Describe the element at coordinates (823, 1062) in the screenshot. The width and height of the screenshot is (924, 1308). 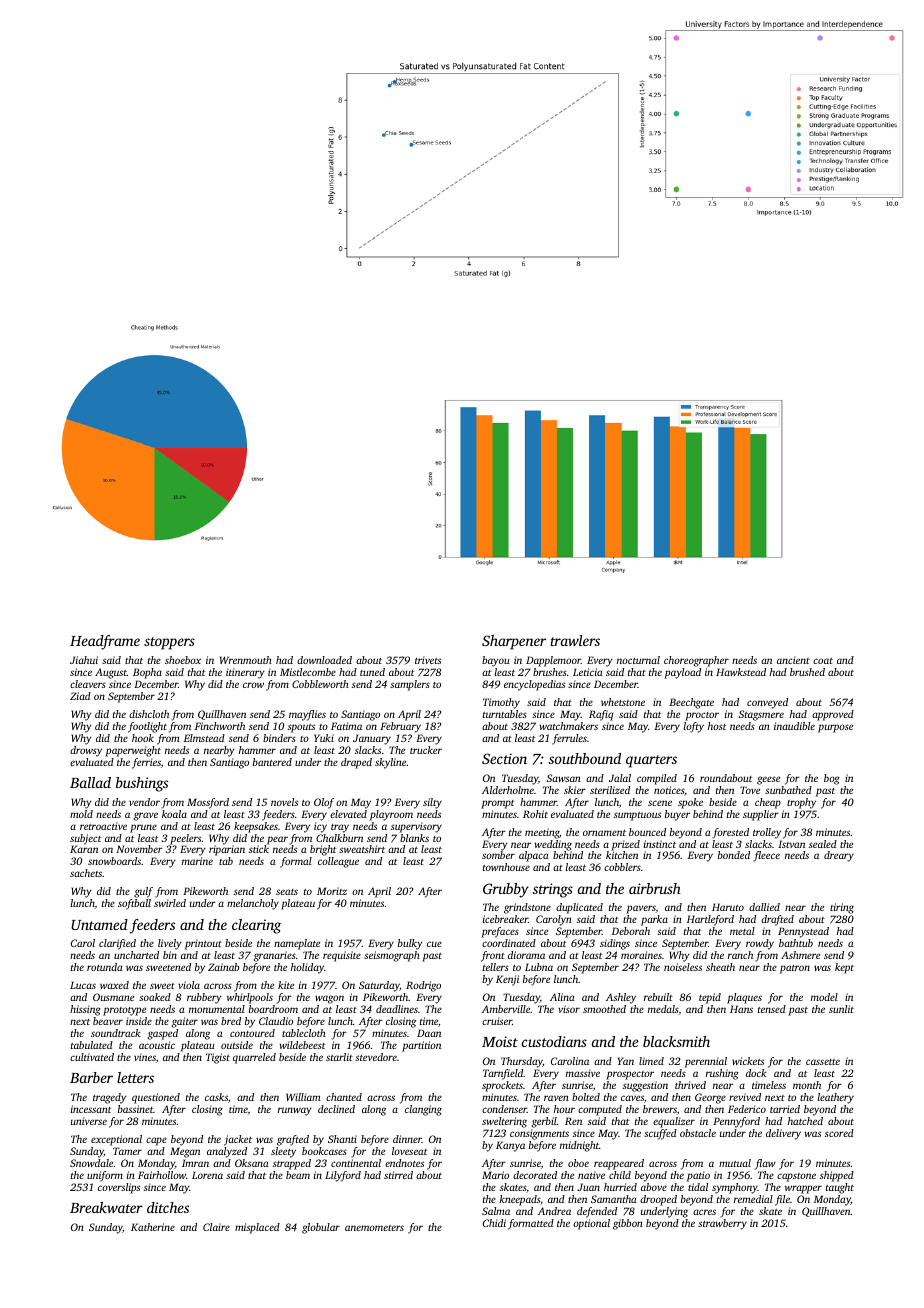
I see `cassette` at that location.
